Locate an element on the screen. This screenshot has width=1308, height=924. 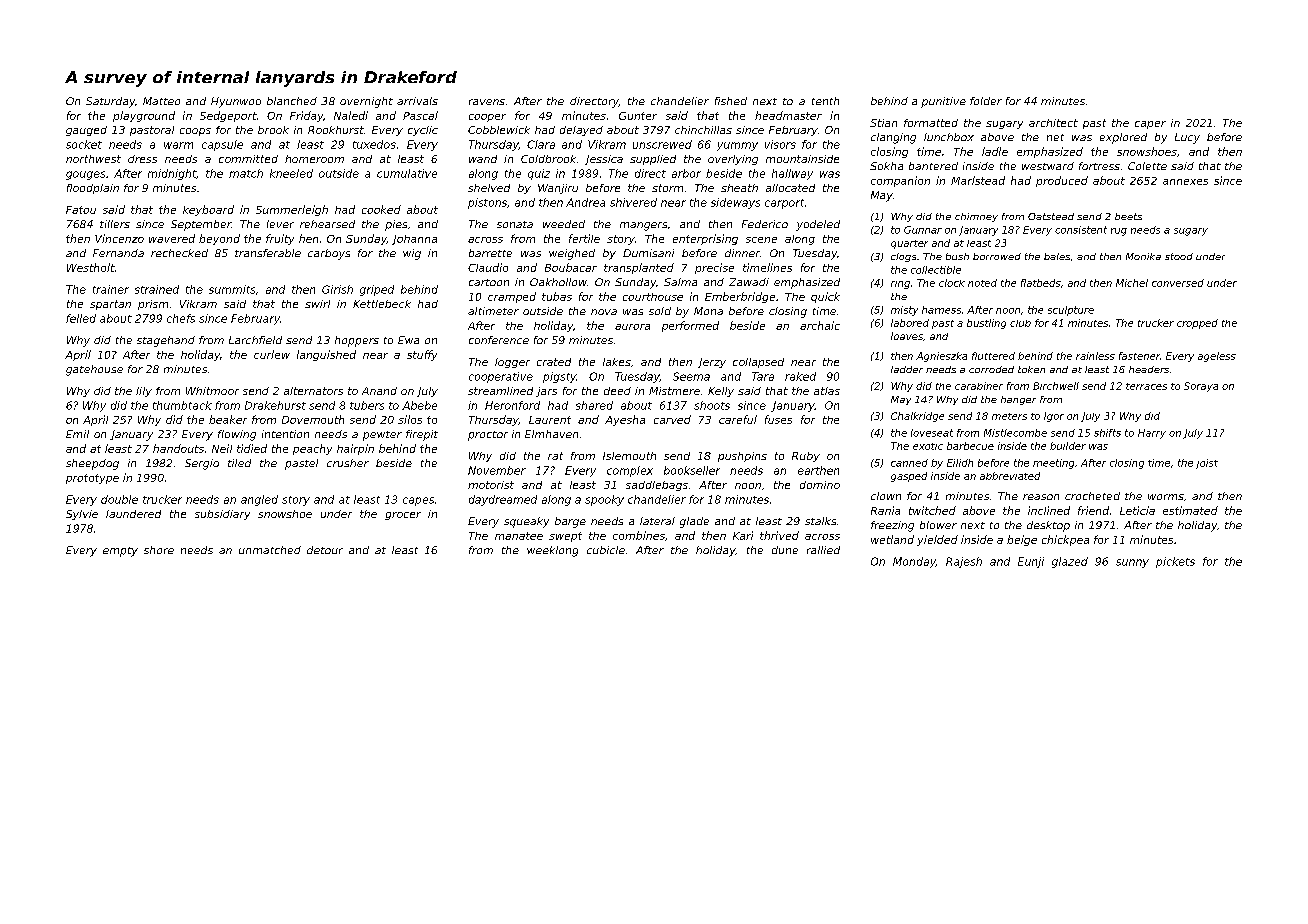
spooky is located at coordinates (604, 500).
